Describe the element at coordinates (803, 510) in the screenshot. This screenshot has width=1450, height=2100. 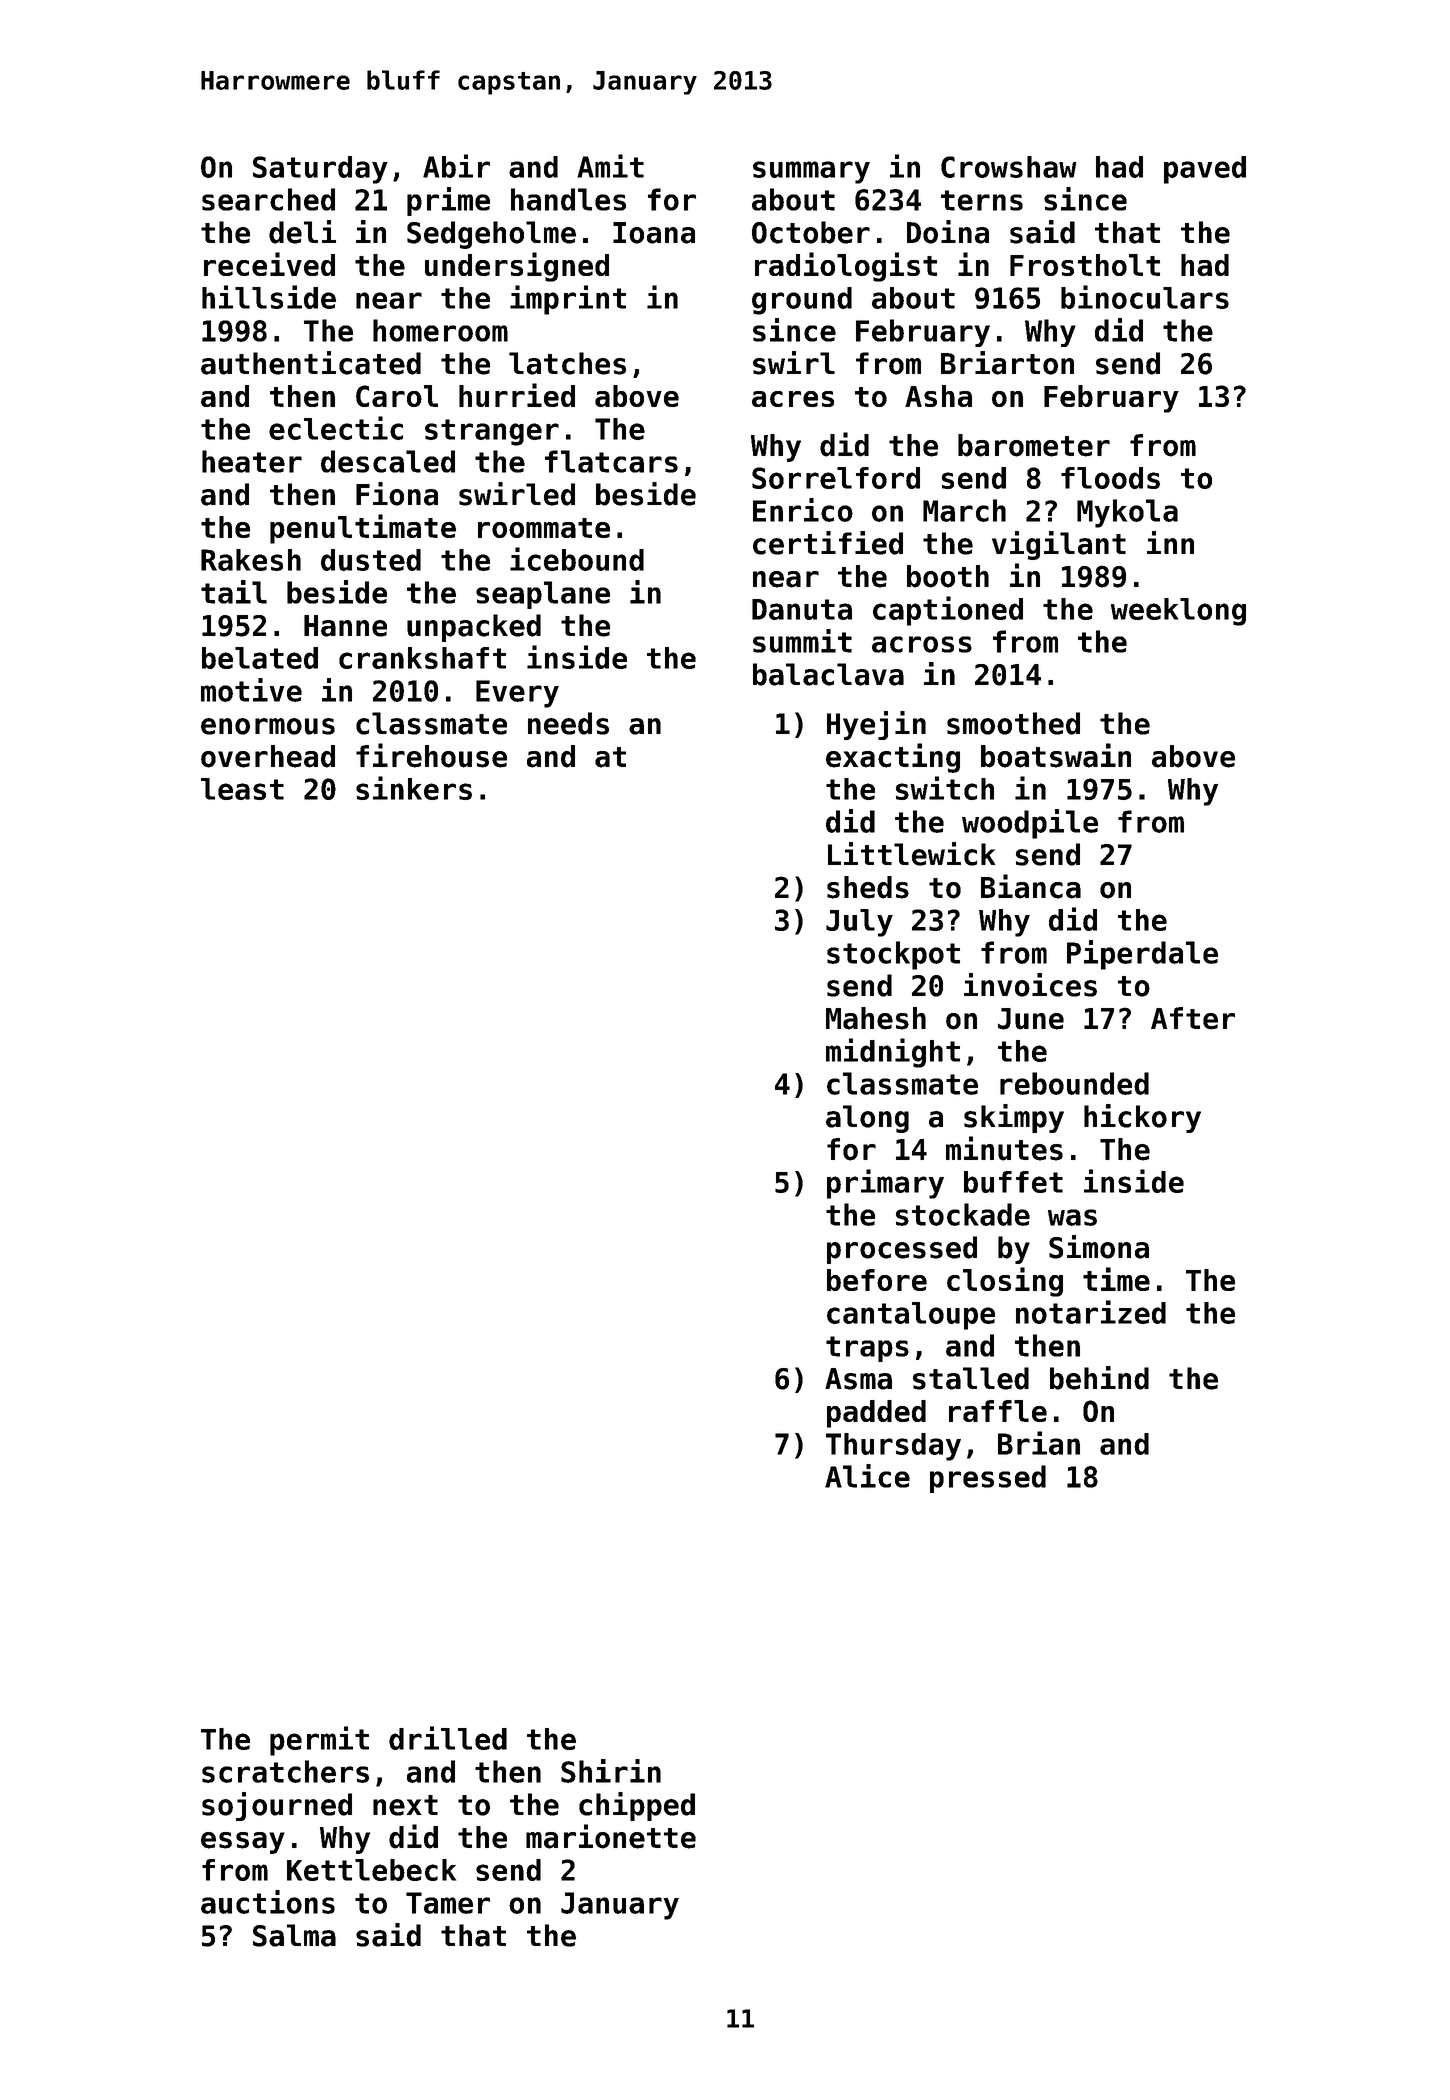
I see `Enrico` at that location.
